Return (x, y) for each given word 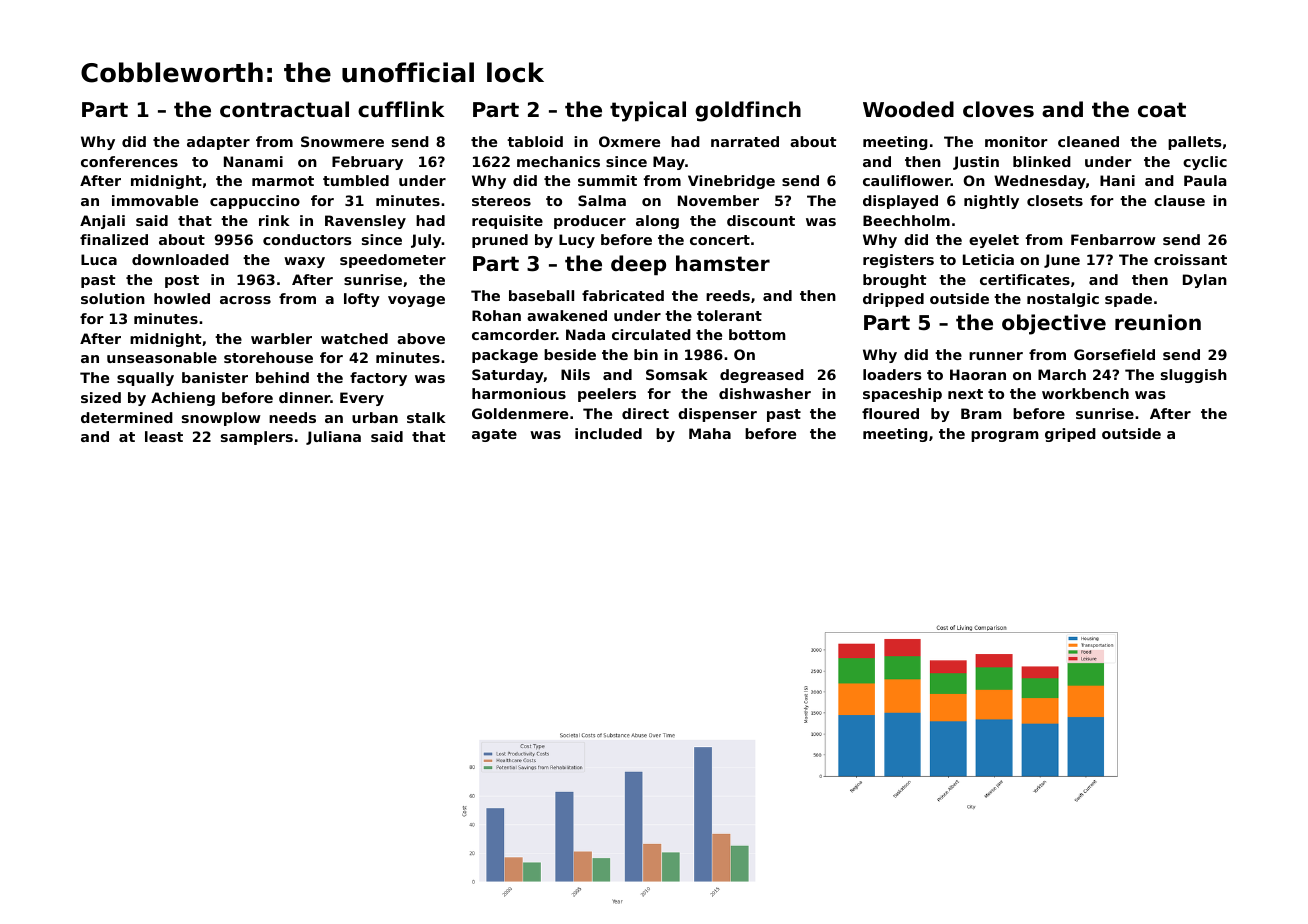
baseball (541, 295)
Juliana (333, 438)
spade (1128, 300)
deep (638, 265)
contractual (284, 109)
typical (648, 111)
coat (1162, 110)
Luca (99, 259)
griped (1070, 435)
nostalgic (1063, 300)
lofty (362, 300)
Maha (710, 433)
